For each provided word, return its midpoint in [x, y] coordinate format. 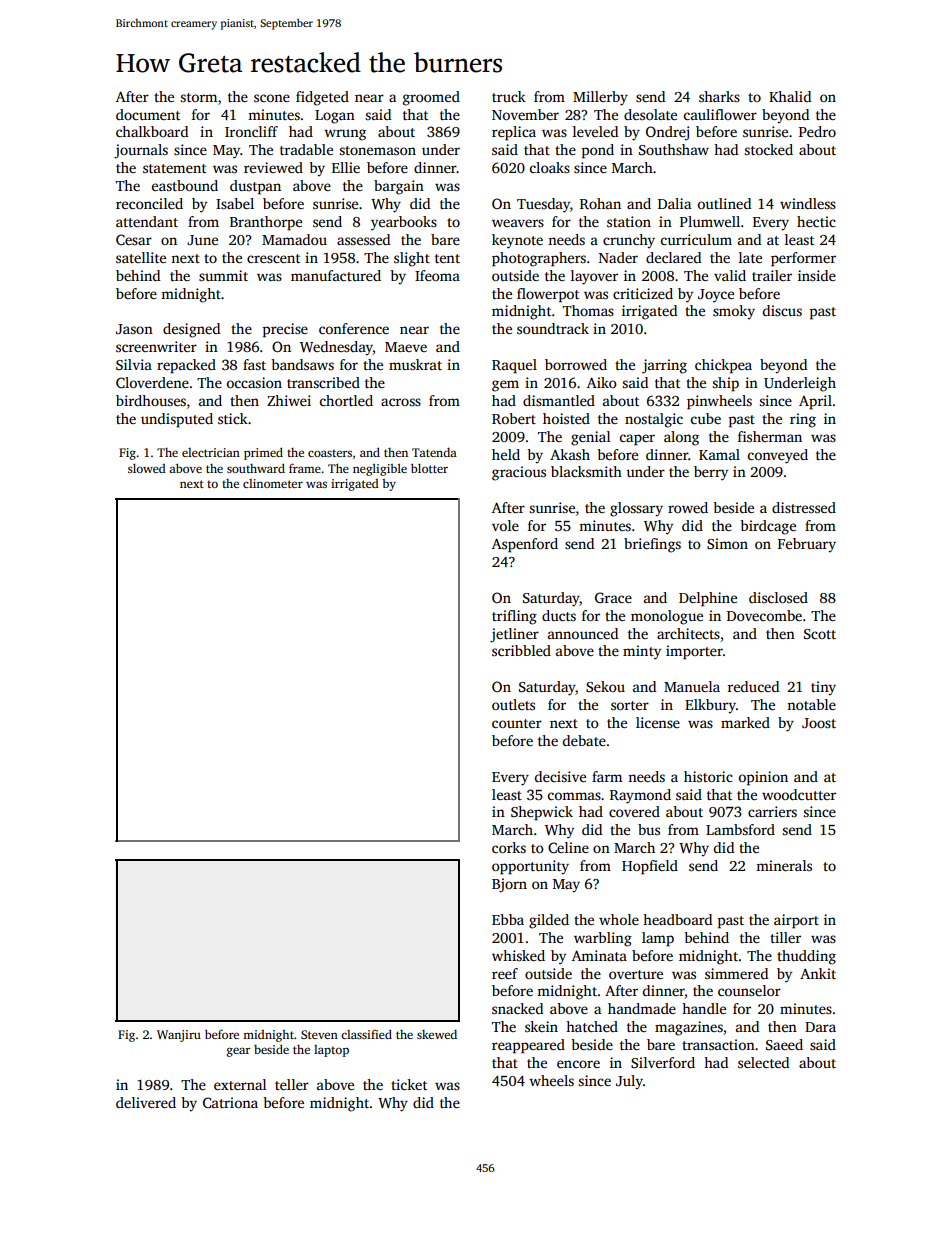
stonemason [377, 150]
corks [509, 847]
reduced [753, 686]
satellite [141, 257]
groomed [431, 98]
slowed [147, 468]
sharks [719, 96]
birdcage [768, 527]
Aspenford [525, 545]
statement [174, 168]
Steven [319, 1034]
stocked [768, 149]
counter [517, 723]
